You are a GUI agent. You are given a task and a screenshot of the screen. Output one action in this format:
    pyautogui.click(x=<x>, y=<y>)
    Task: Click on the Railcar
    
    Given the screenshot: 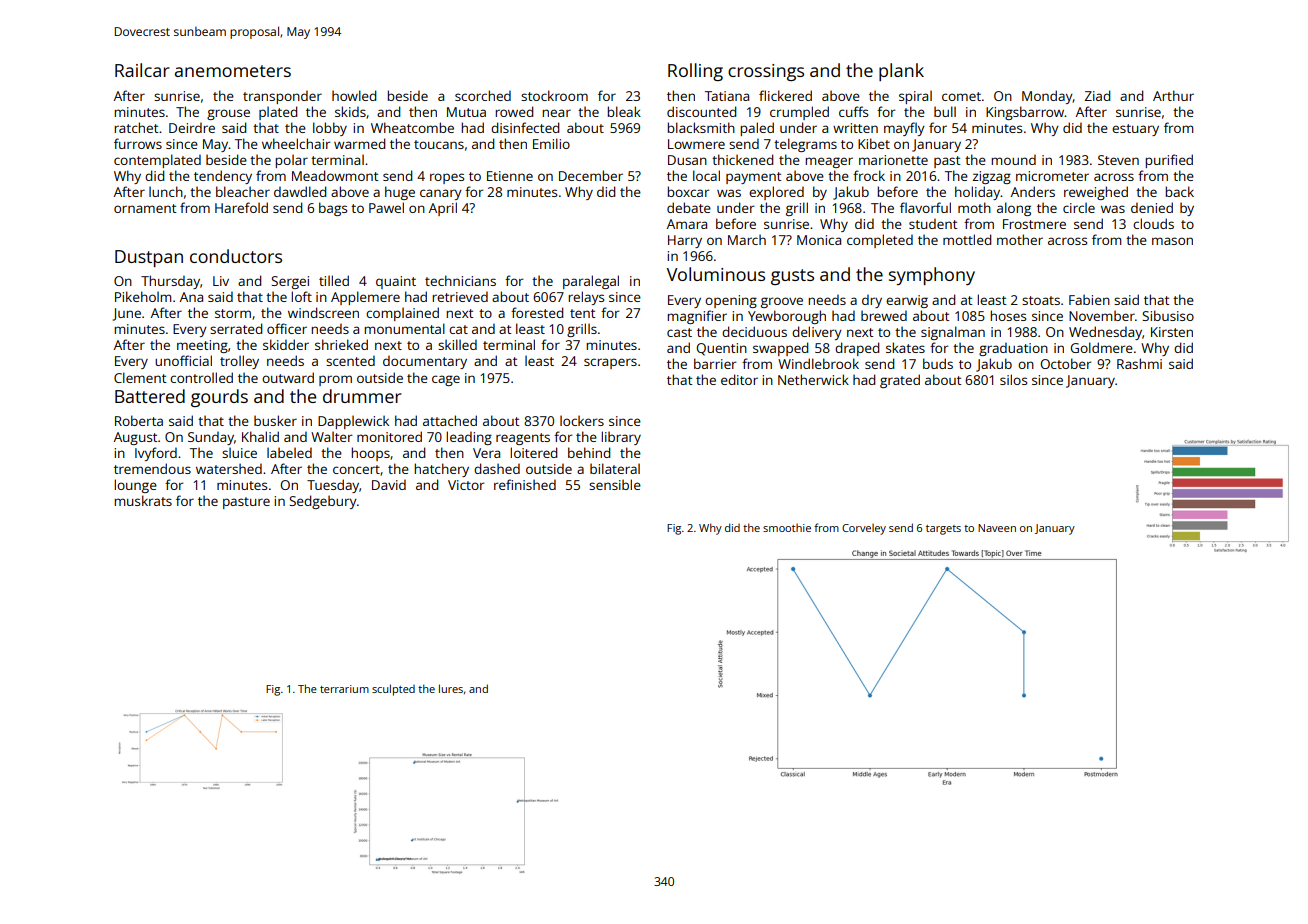 What is the action you would take?
    pyautogui.click(x=142, y=70)
